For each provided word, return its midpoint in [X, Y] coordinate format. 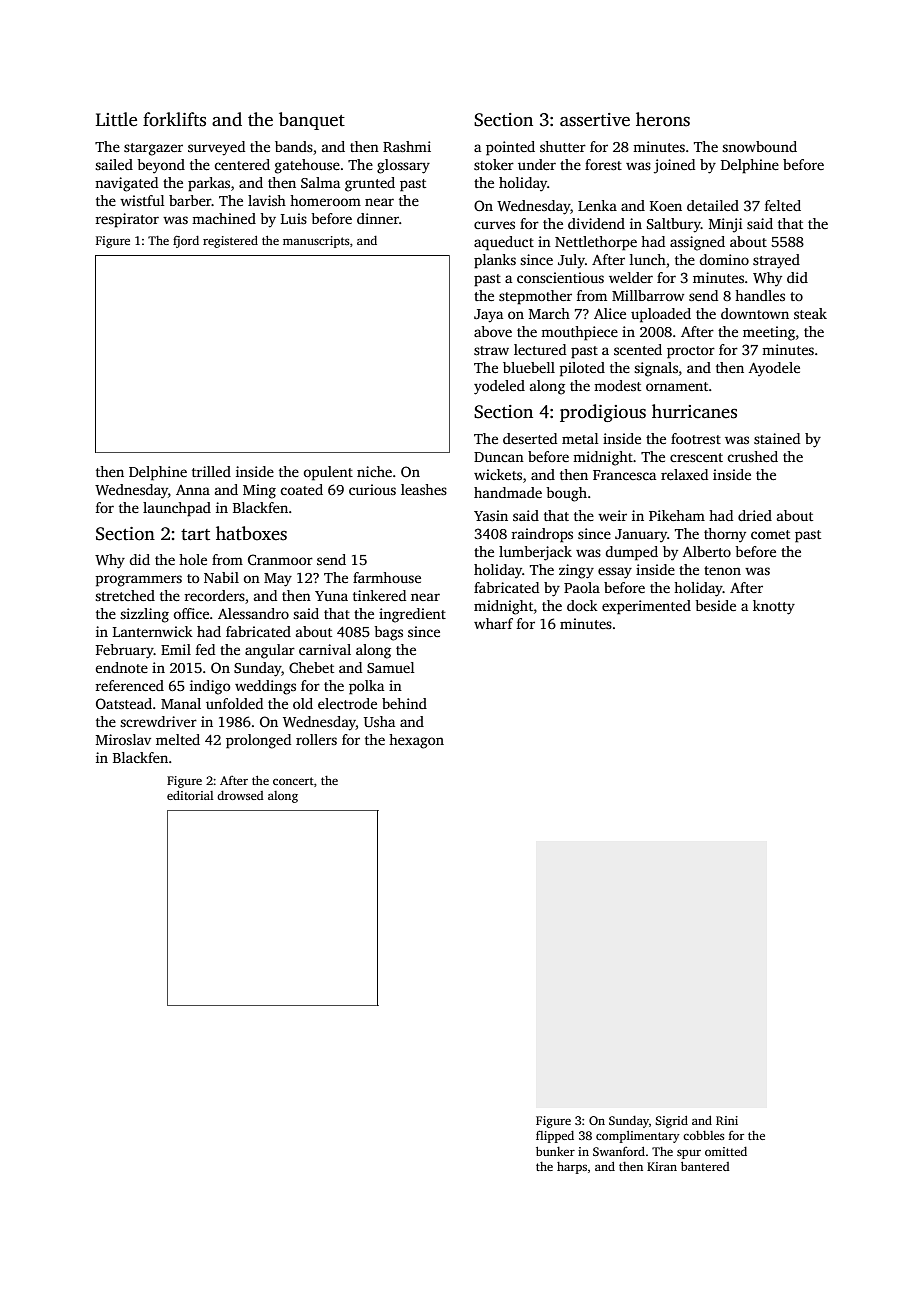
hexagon [416, 741]
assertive [595, 120]
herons [663, 119]
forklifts [174, 119]
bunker [555, 1151]
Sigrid [671, 1122]
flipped [555, 1136]
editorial [190, 795]
